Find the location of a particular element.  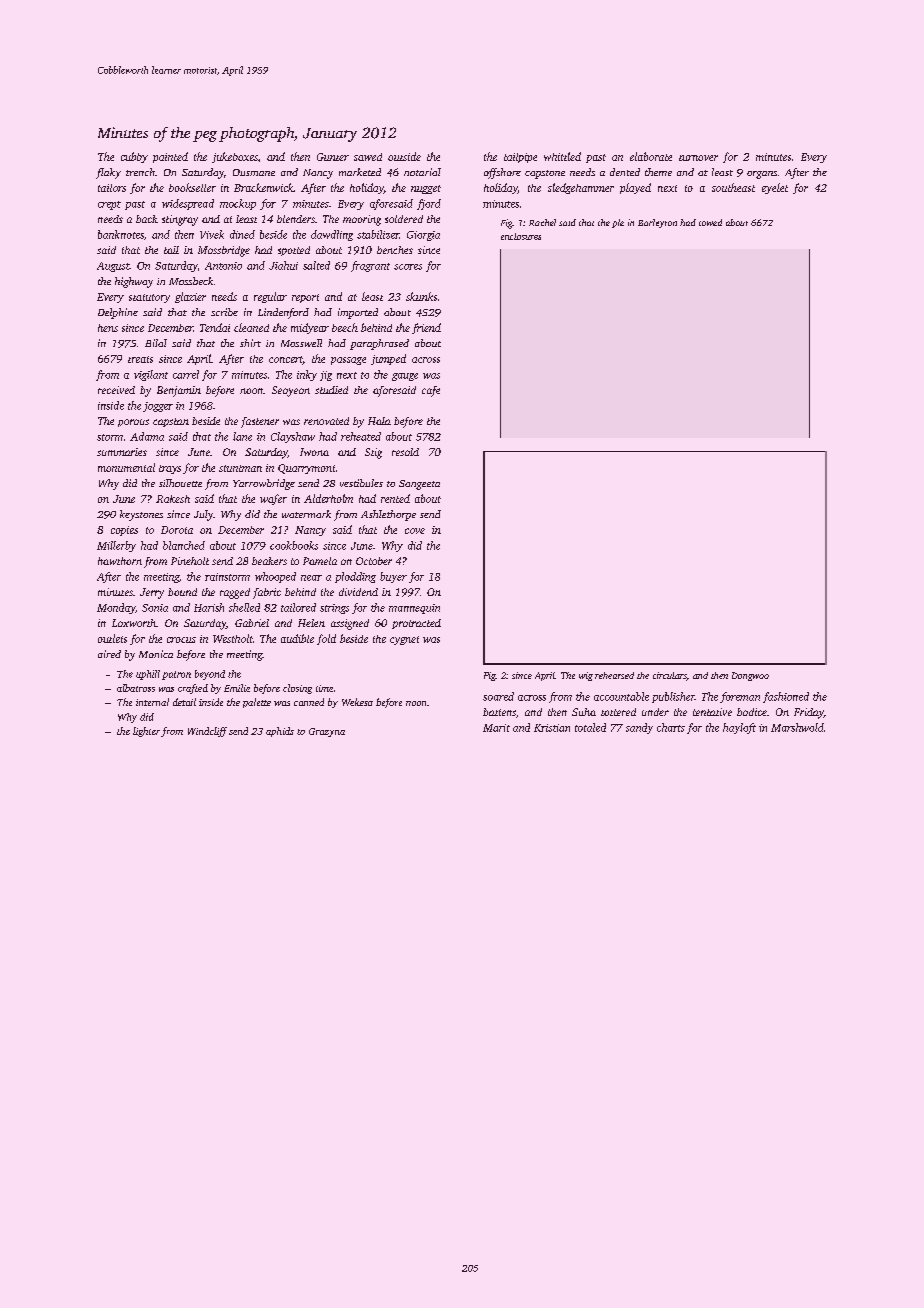

notarial is located at coordinates (422, 172).
